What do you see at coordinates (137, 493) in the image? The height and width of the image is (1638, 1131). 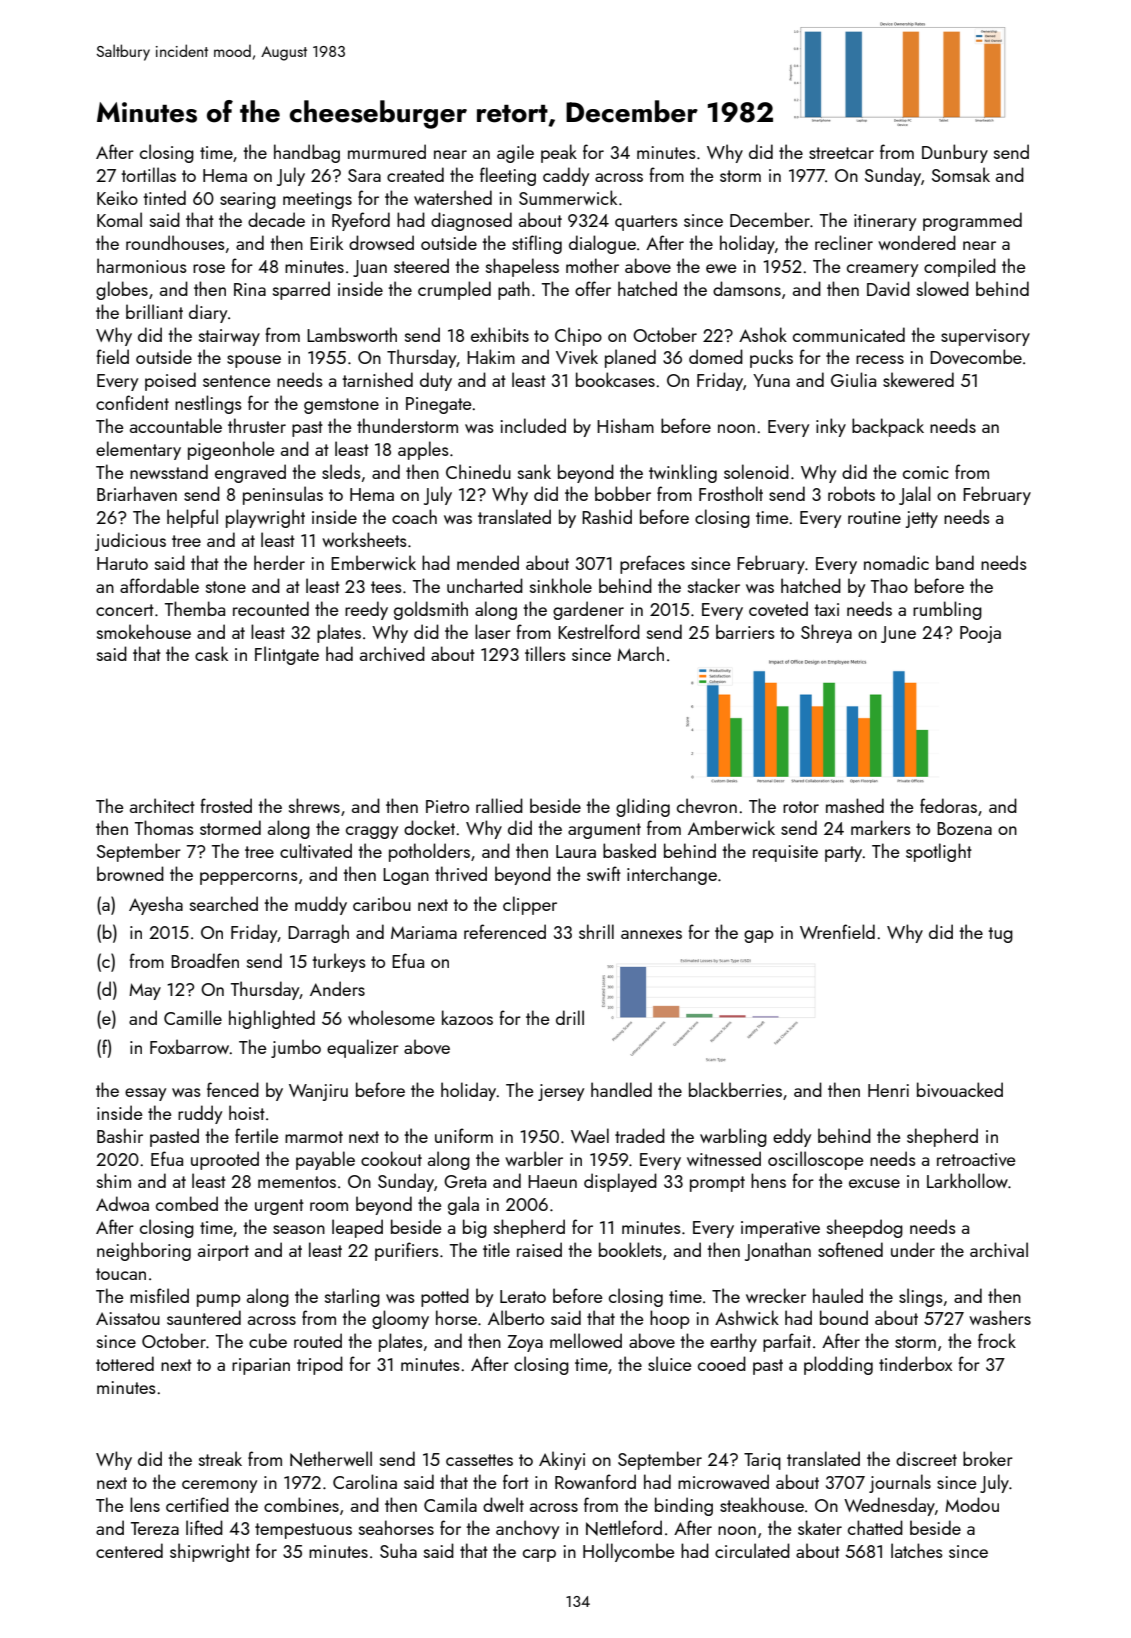 I see `Briarhaven` at bounding box center [137, 493].
